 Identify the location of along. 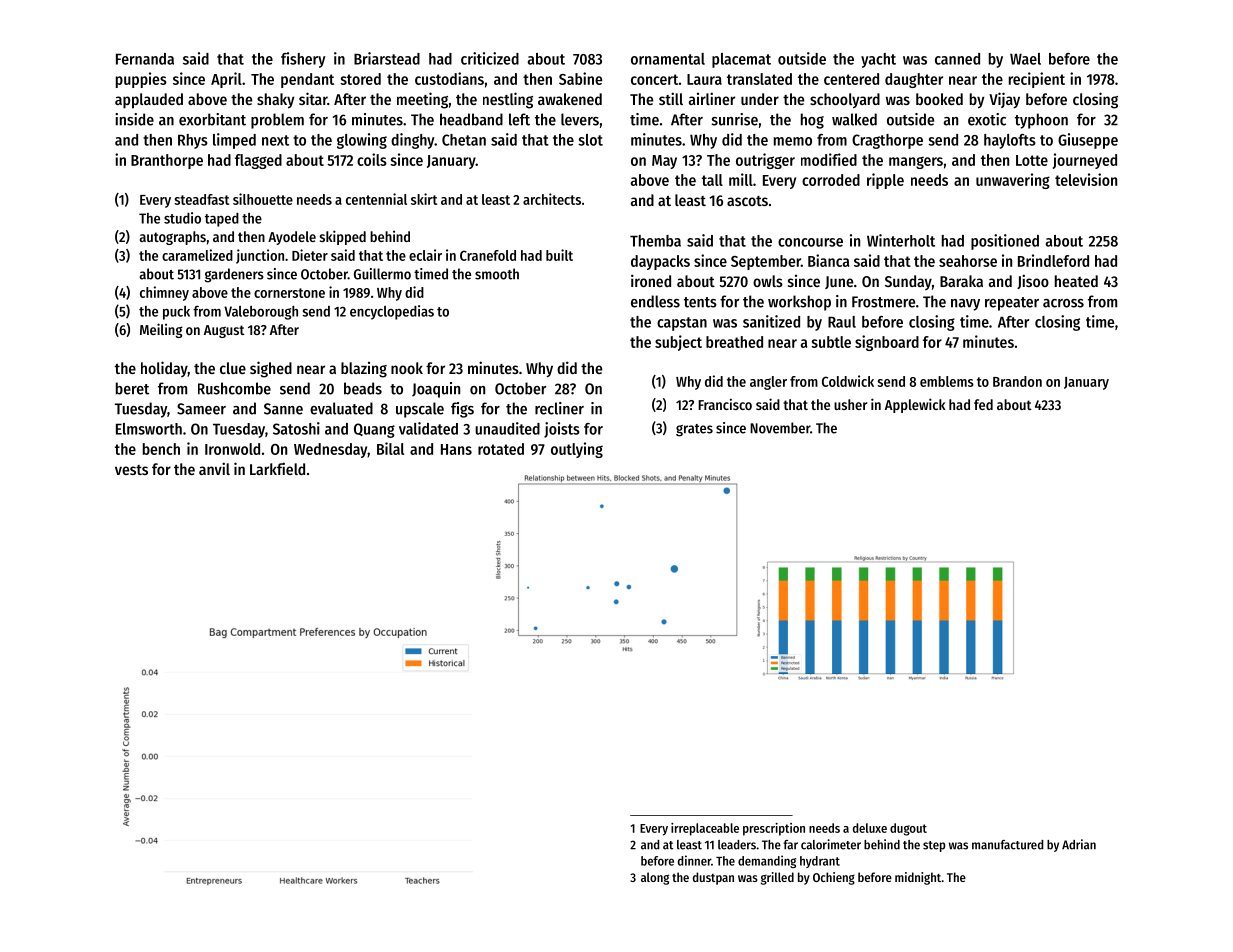
(655, 878).
